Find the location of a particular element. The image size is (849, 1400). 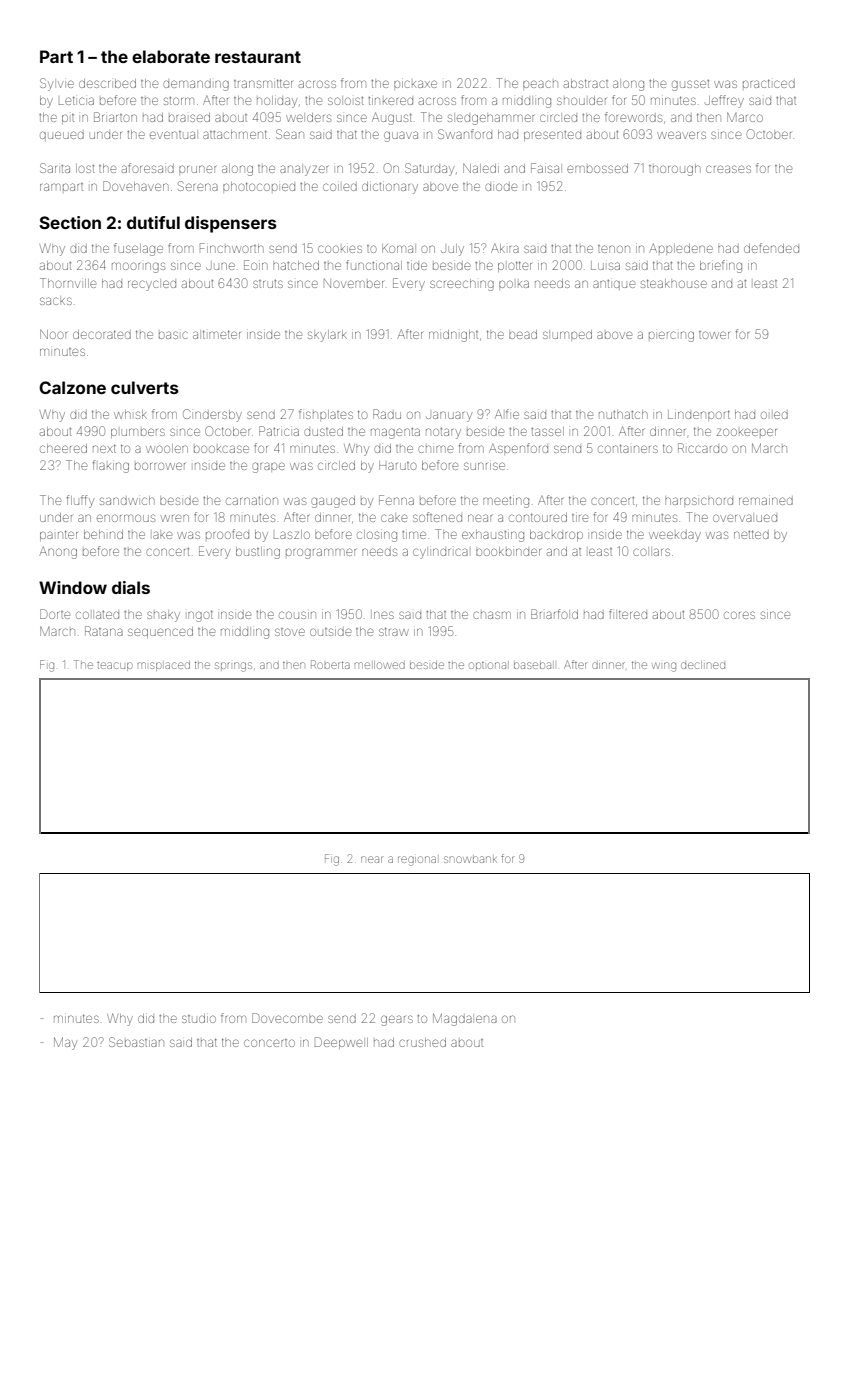

studio is located at coordinates (199, 1018).
